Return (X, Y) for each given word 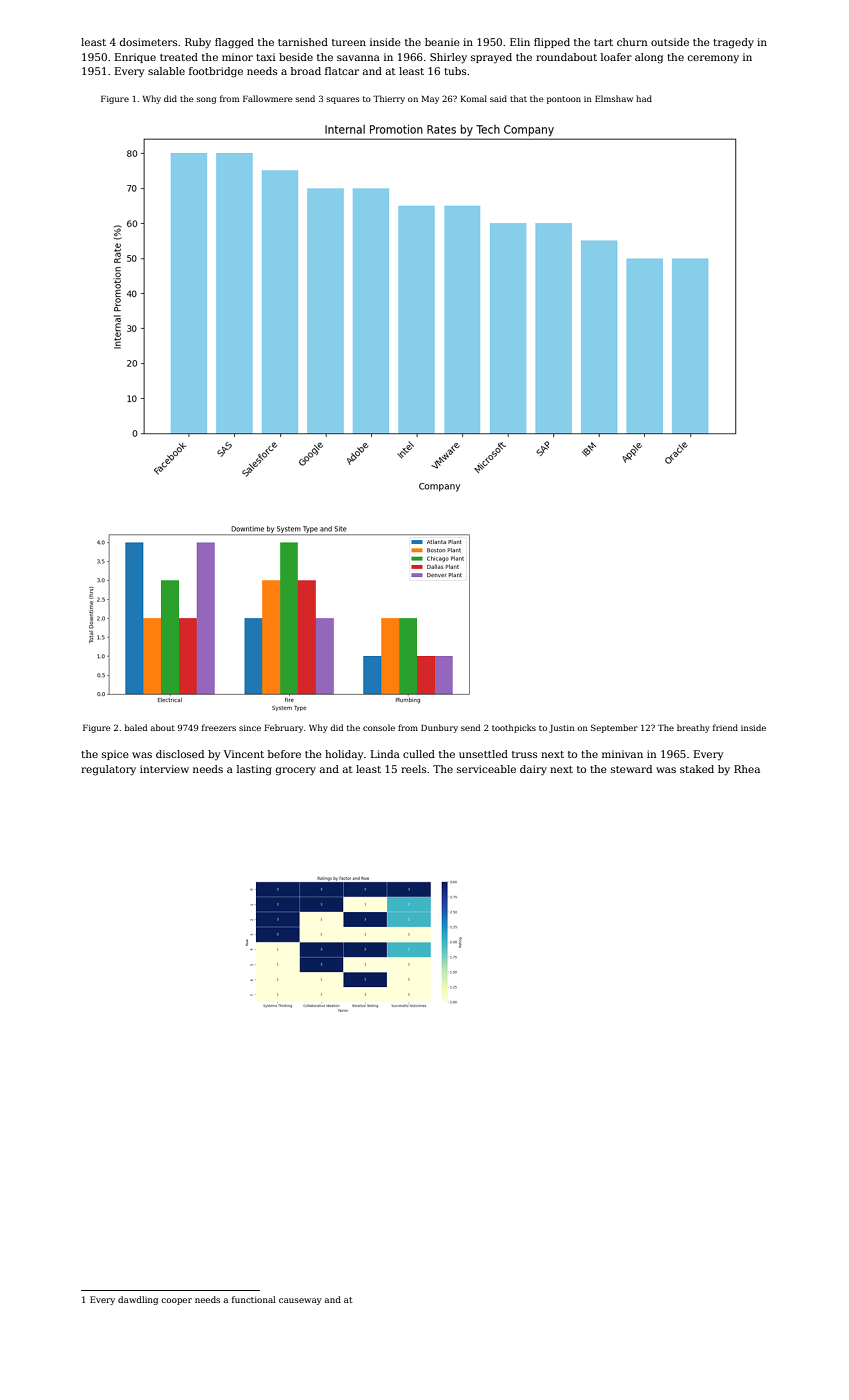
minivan (622, 754)
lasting (254, 770)
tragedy (733, 43)
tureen (349, 42)
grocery (296, 771)
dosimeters (148, 42)
